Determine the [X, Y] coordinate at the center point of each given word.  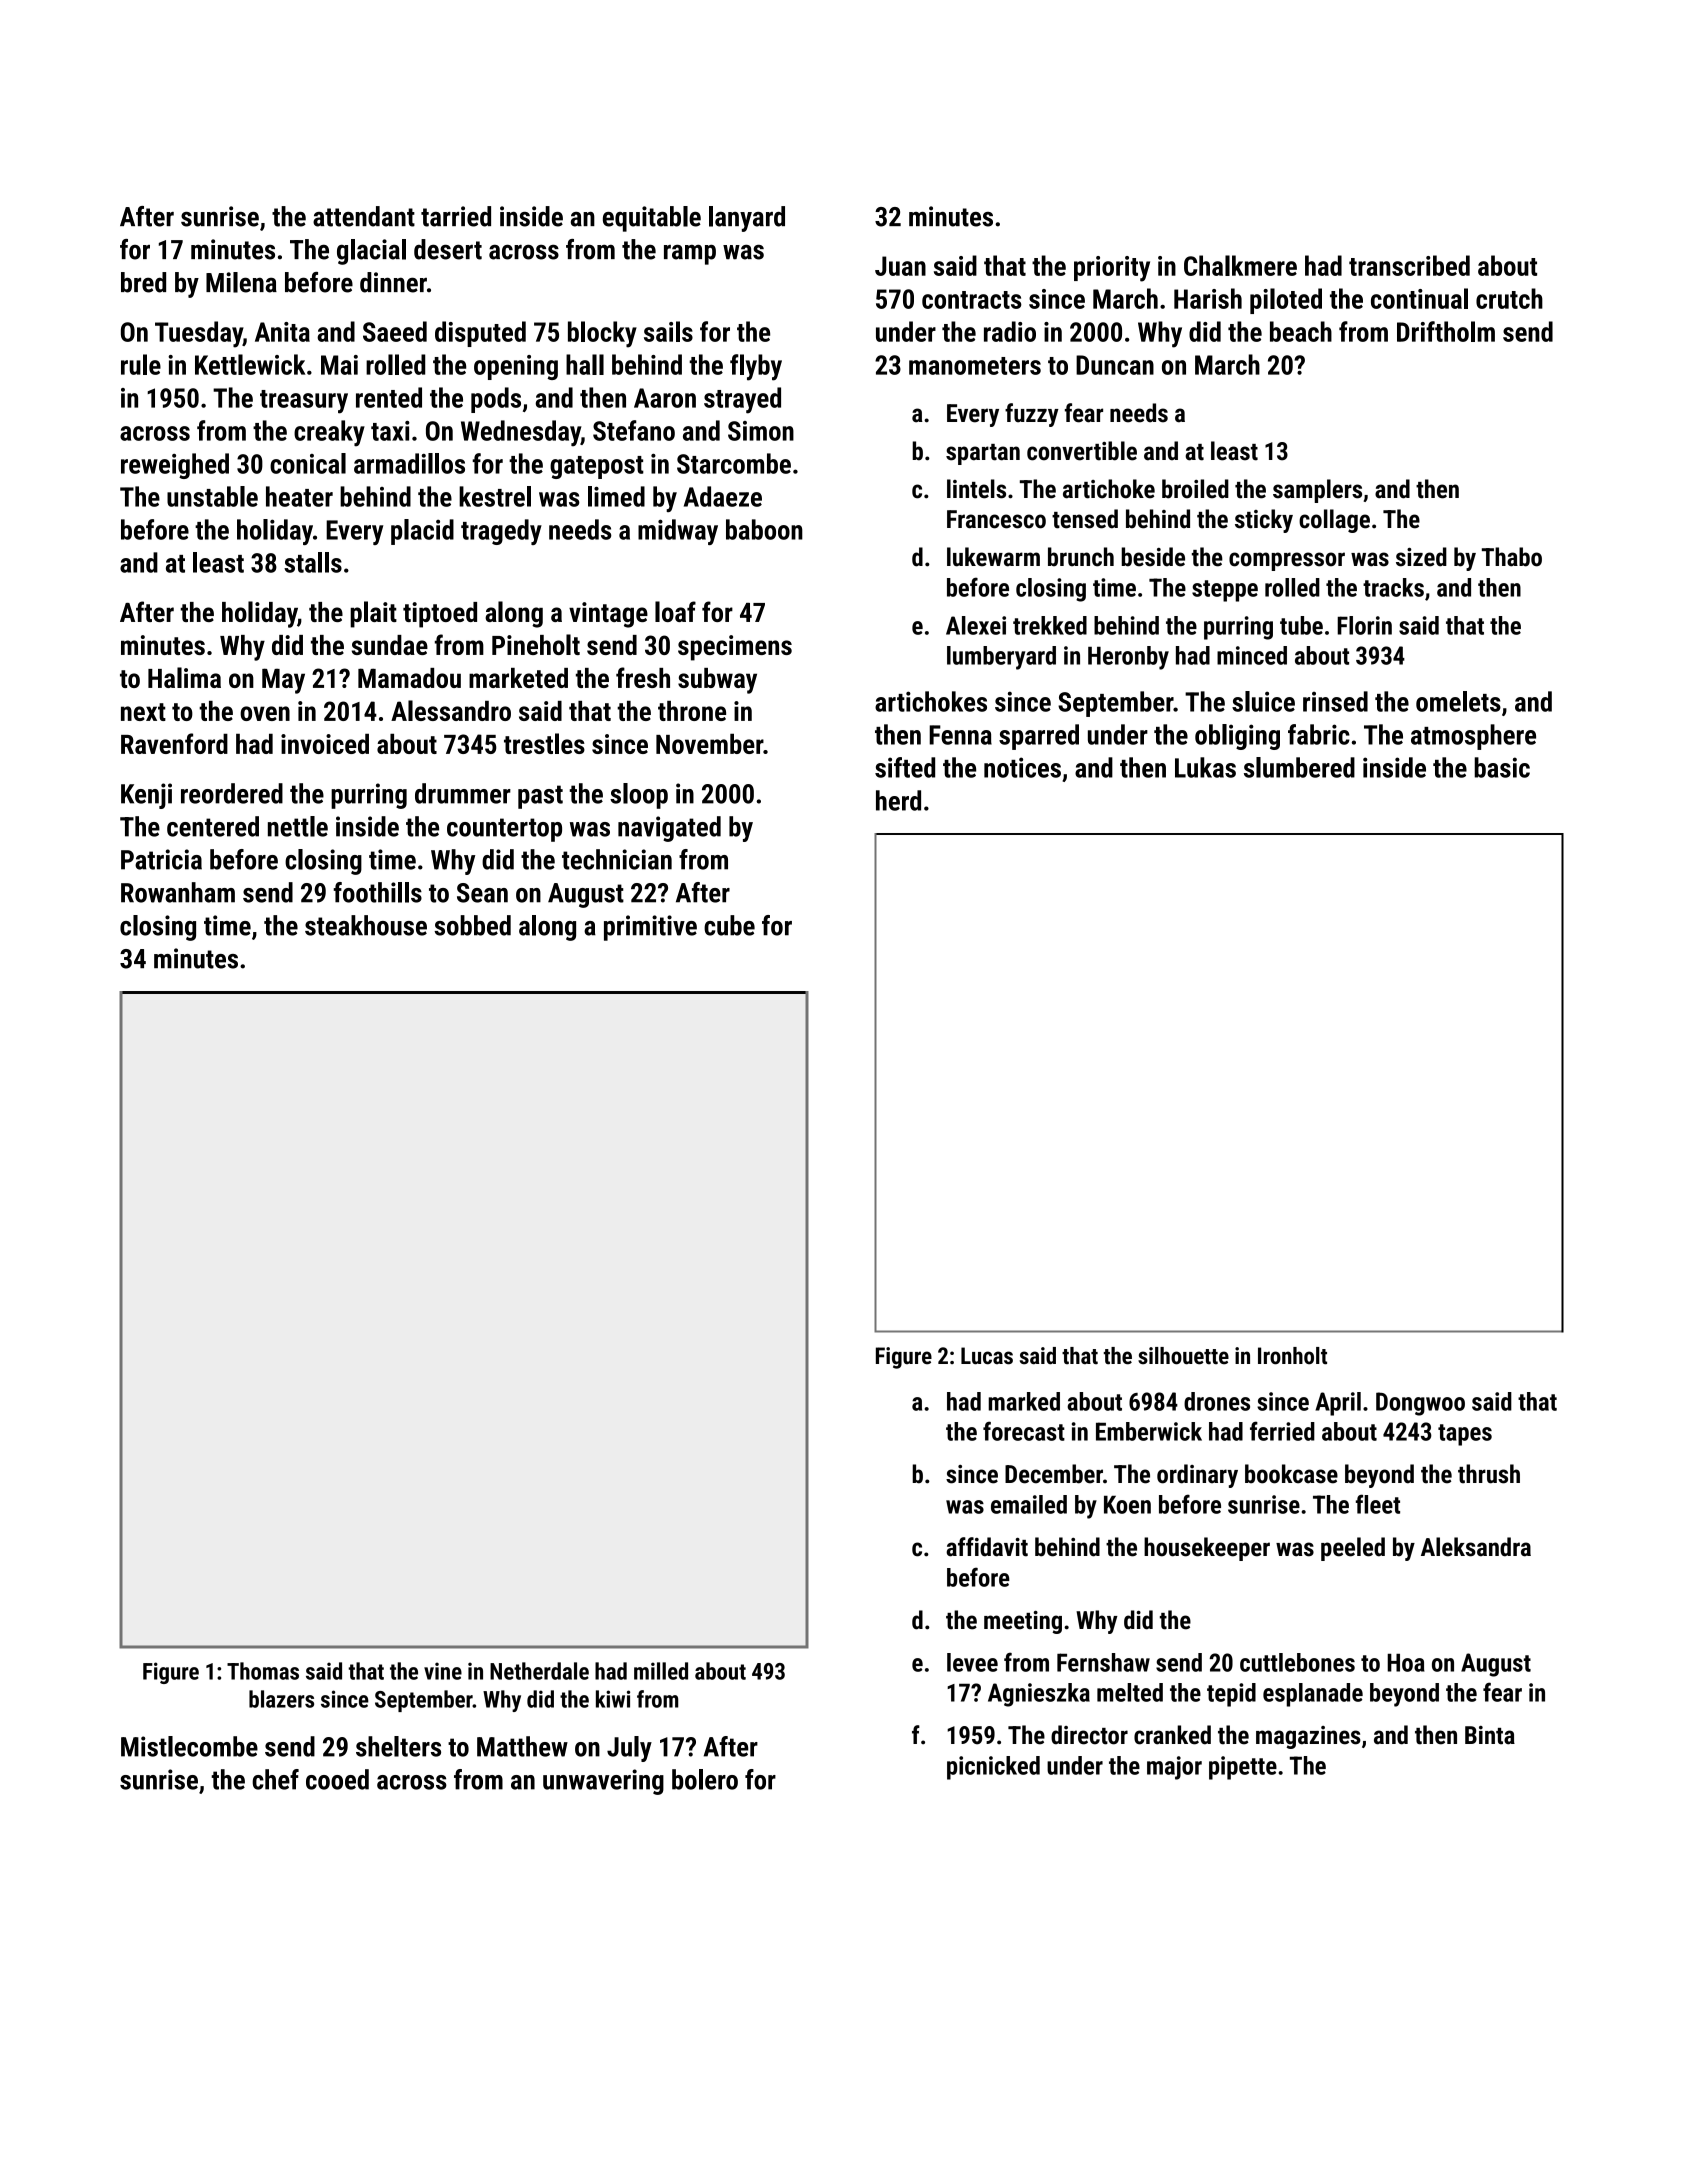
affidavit [987, 1547]
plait [373, 614]
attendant [364, 216]
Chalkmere [1240, 265]
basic [1502, 767]
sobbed [472, 925]
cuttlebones [1297, 1662]
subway [717, 681]
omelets [1458, 701]
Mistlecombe [189, 1746]
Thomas [263, 1671]
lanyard [747, 219]
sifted [905, 767]
